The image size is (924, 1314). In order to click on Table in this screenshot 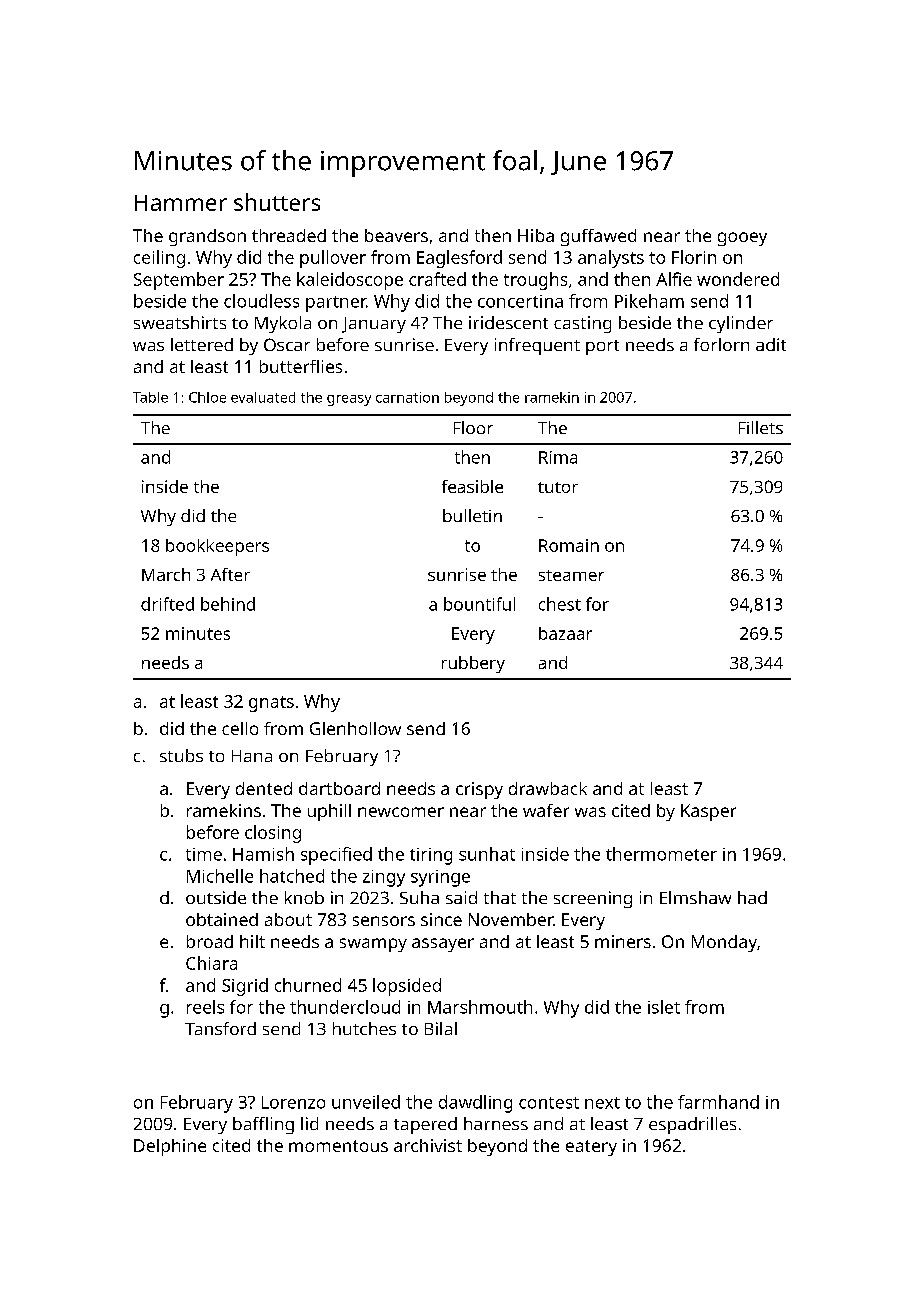, I will do `click(150, 397)`.
